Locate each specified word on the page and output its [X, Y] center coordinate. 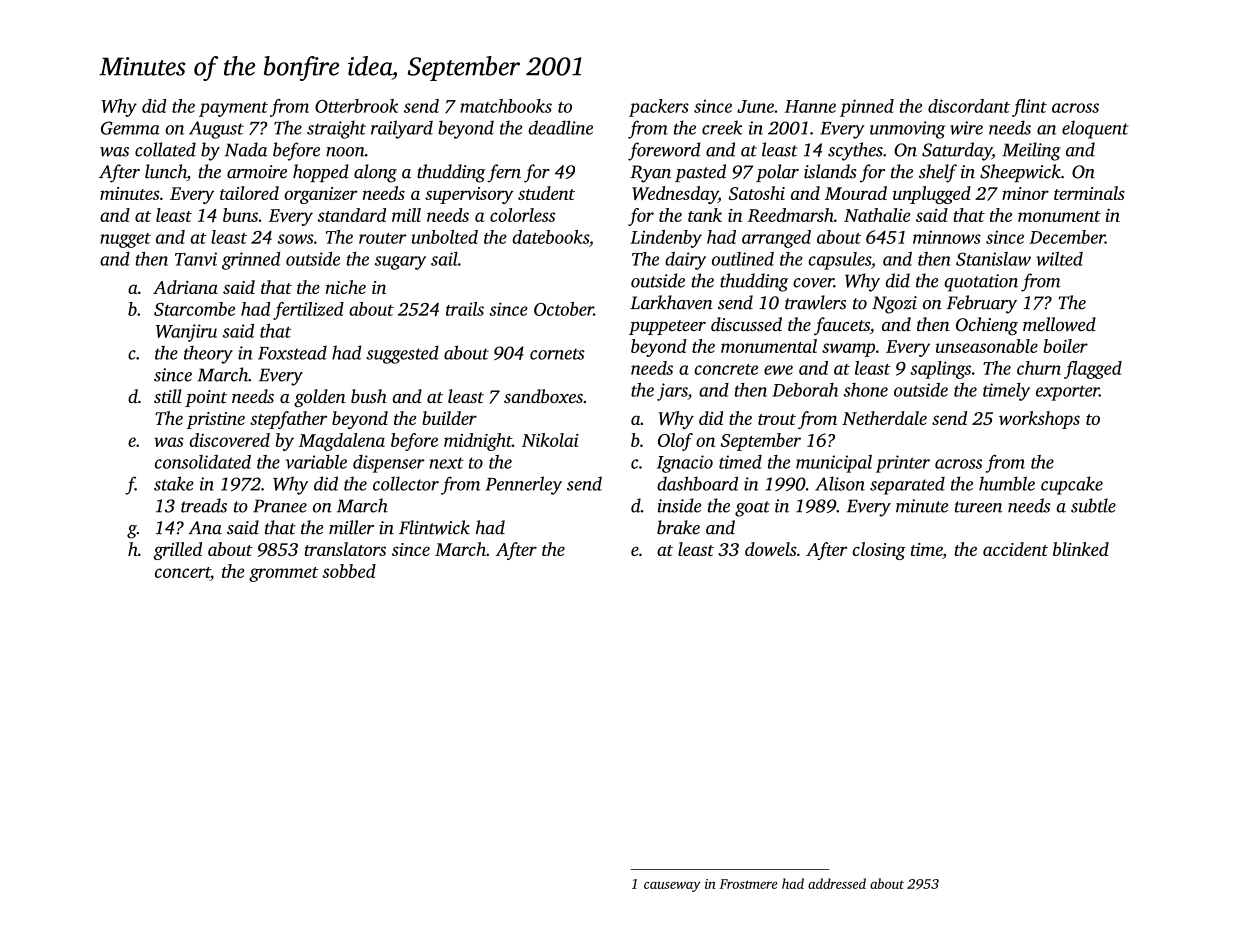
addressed [837, 883]
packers [659, 108]
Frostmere [748, 884]
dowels [771, 549]
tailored [249, 193]
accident [1015, 549]
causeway [672, 887]
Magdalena [342, 442]
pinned [867, 108]
